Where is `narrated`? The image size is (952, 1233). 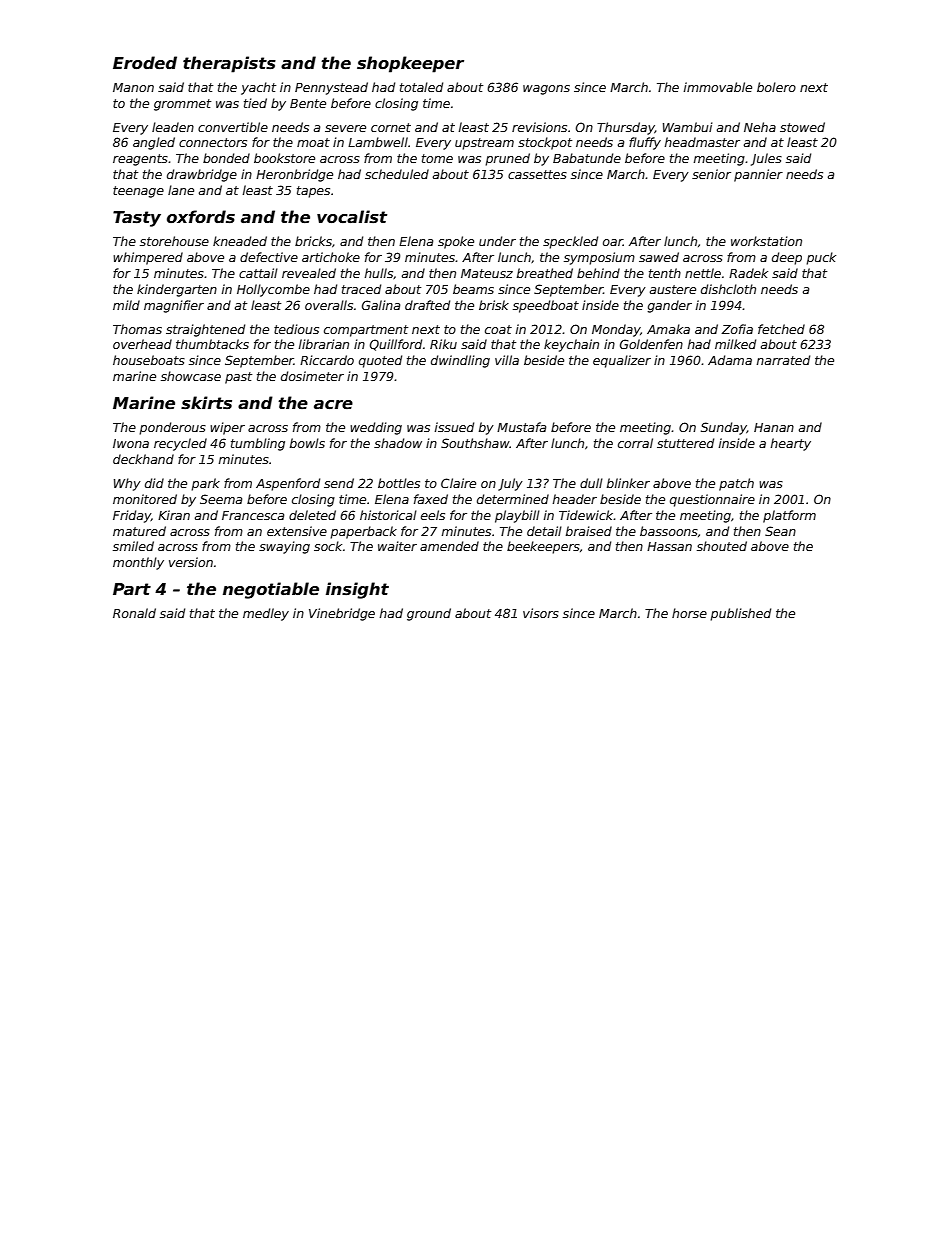 narrated is located at coordinates (783, 360).
